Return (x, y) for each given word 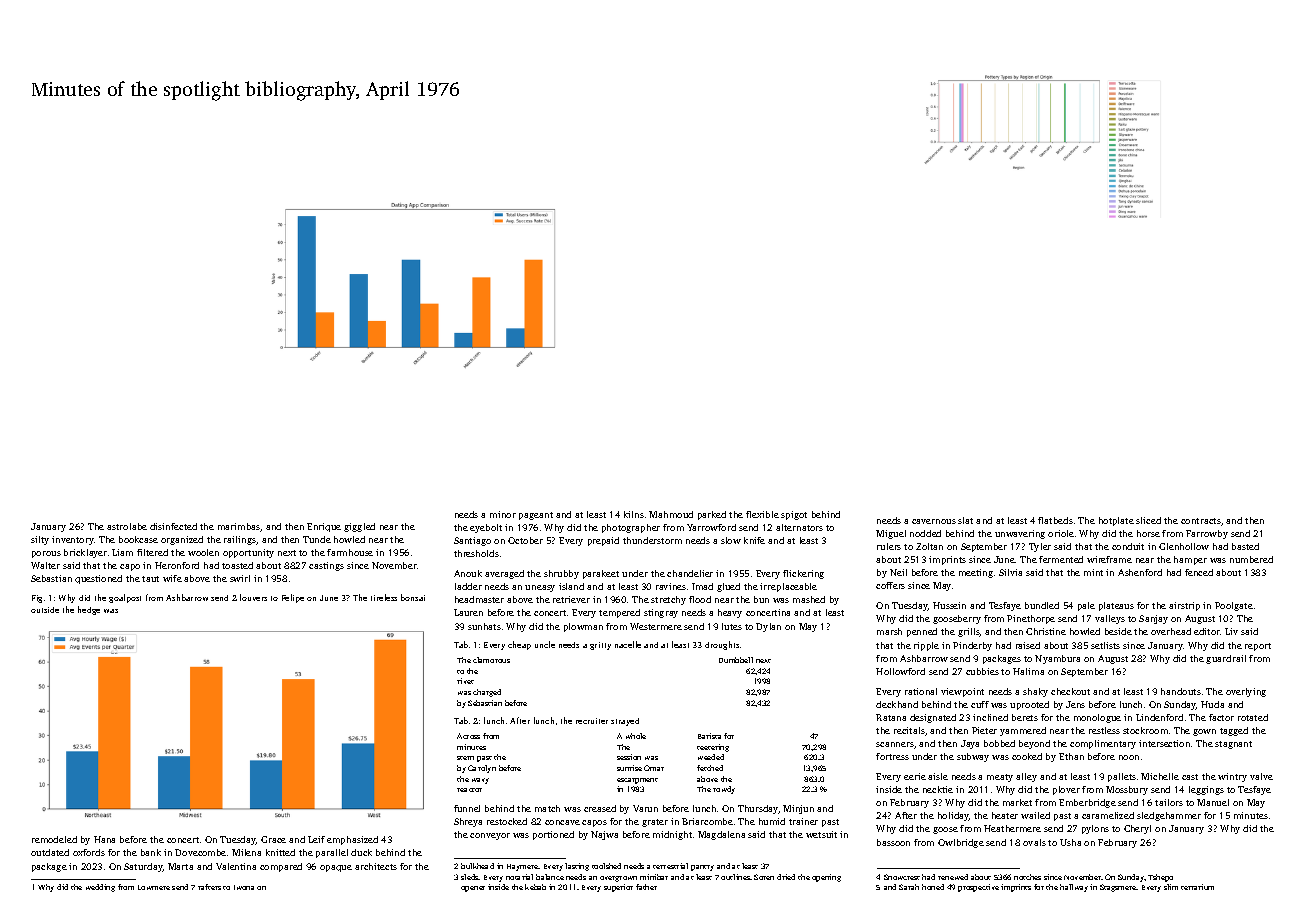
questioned (98, 579)
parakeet (601, 574)
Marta (180, 866)
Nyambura (1057, 659)
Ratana (891, 717)
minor (503, 514)
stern (465, 758)
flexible (762, 514)
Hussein (949, 605)
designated (933, 718)
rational (921, 691)
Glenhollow (1184, 546)
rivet (465, 681)
